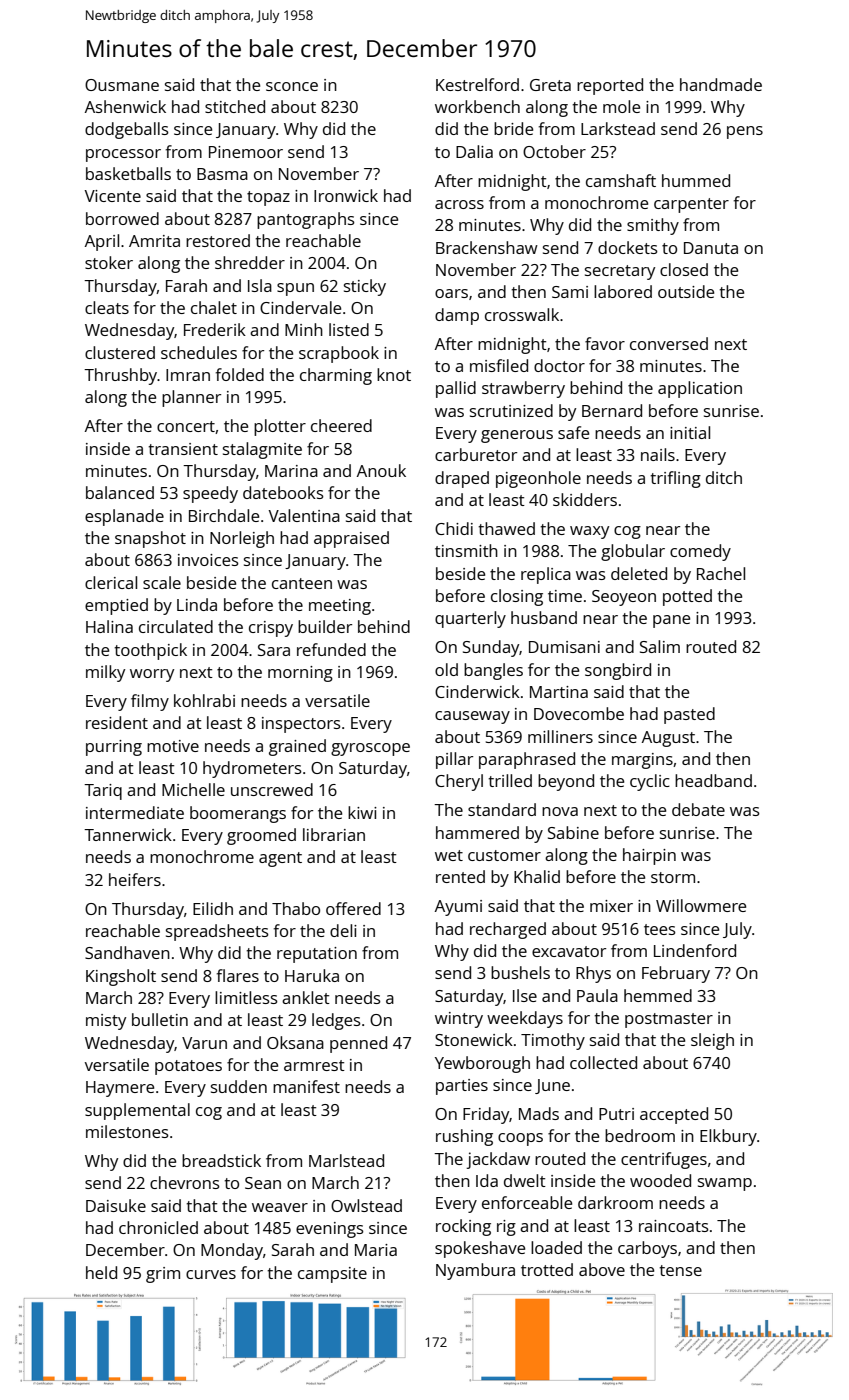  I want to click on mole, so click(621, 106).
